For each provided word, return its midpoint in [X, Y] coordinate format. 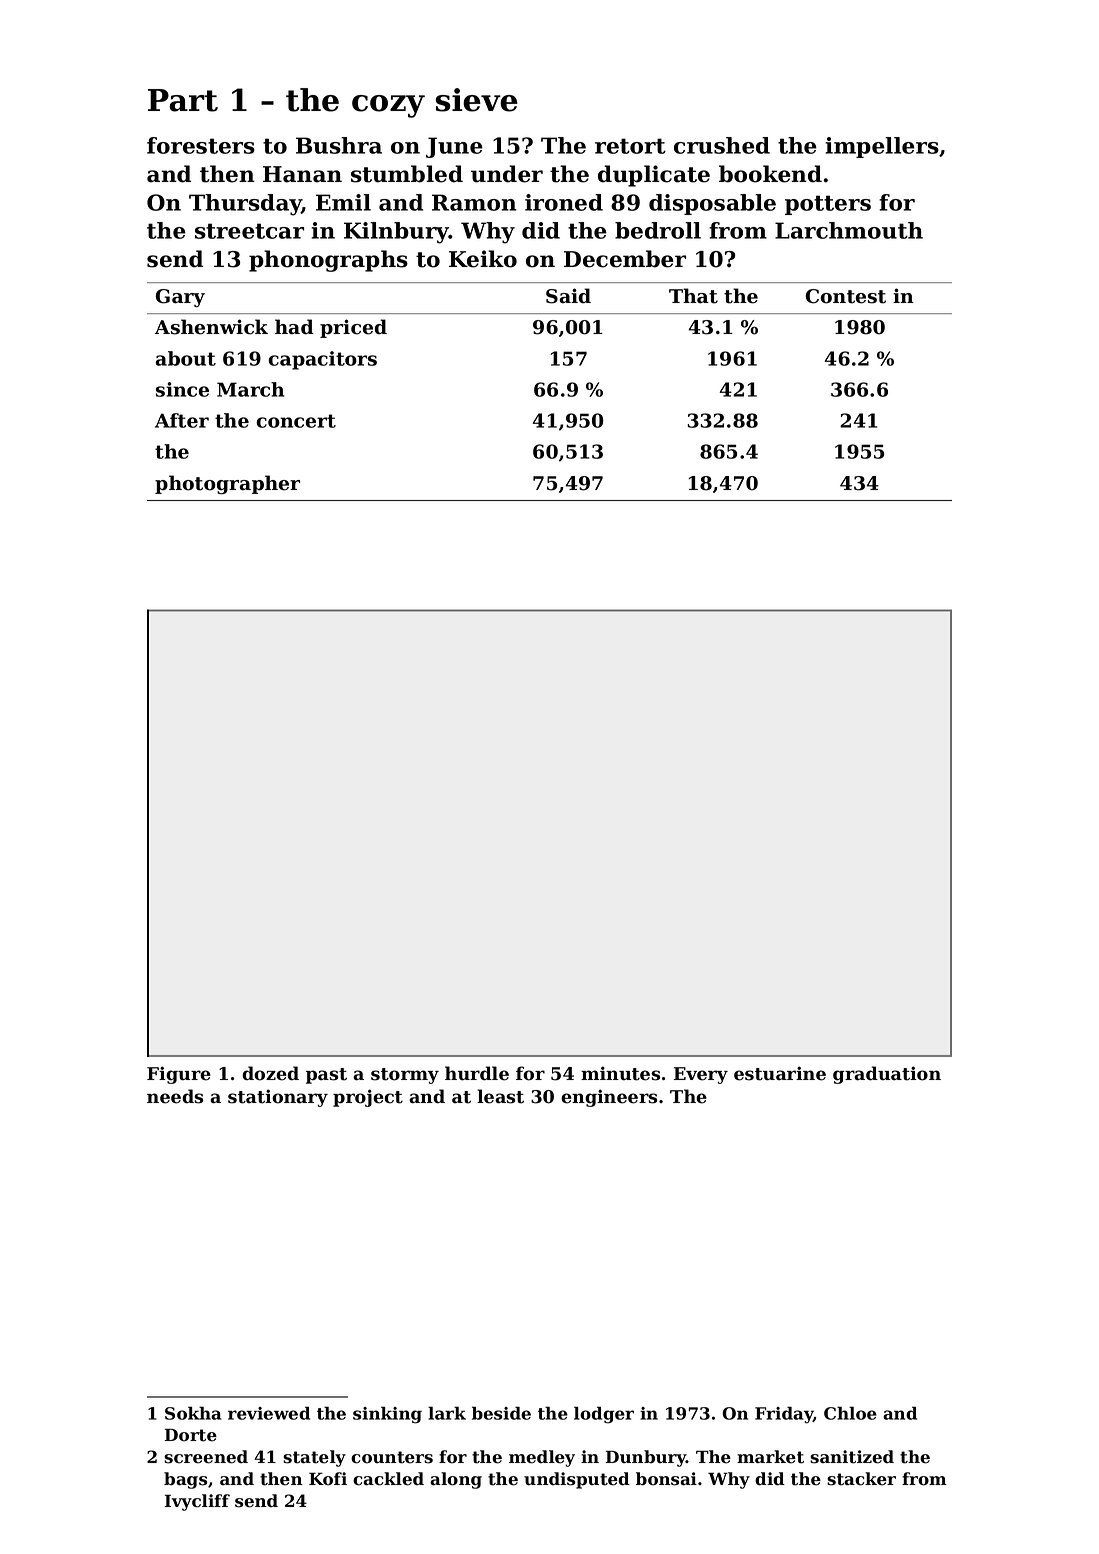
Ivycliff [197, 1502]
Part [183, 100]
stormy [405, 1076]
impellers [882, 147]
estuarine [780, 1073]
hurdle [477, 1073]
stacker [861, 1479]
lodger [604, 1415]
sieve [477, 100]
